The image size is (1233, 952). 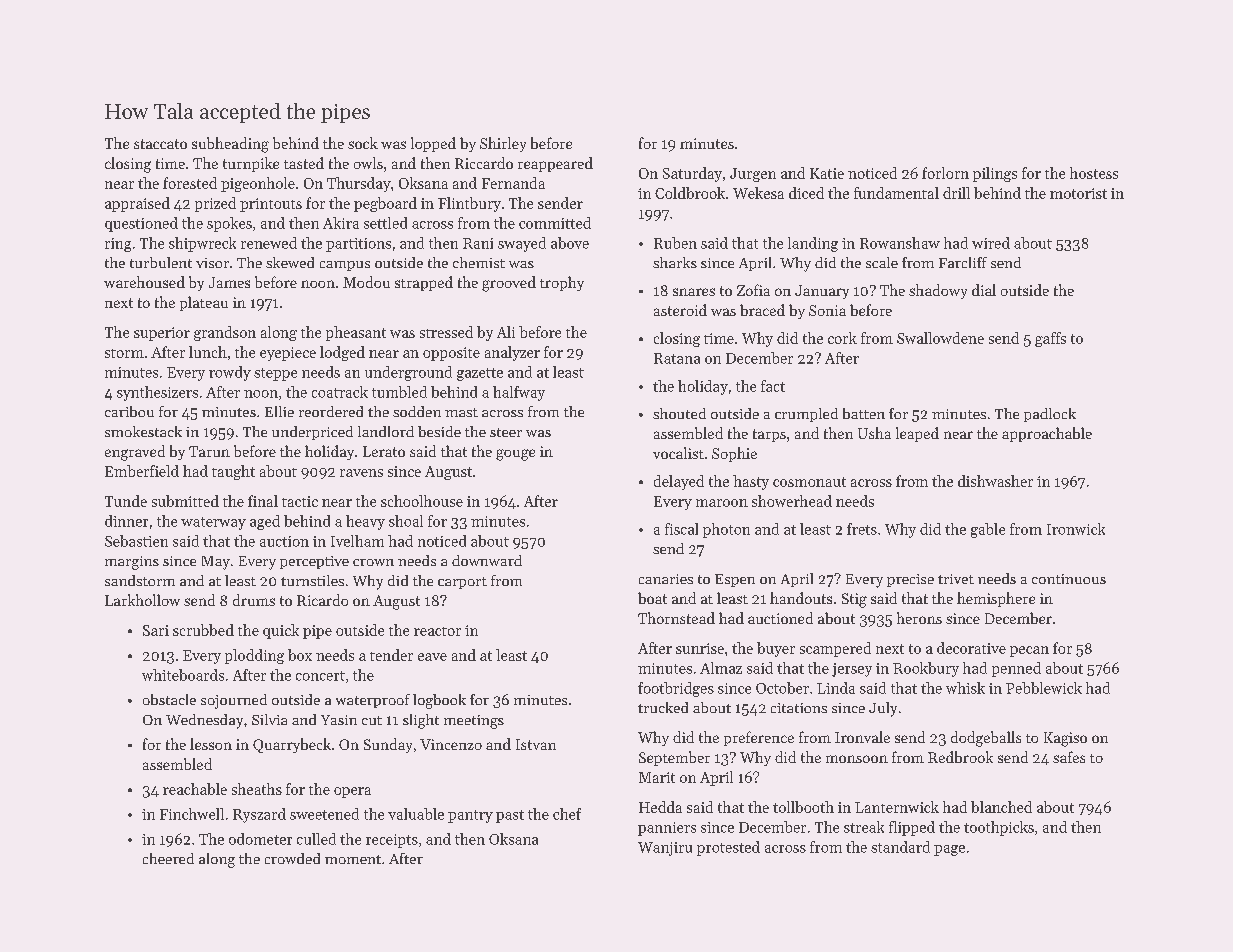 I want to click on Coldbrook, so click(x=690, y=193).
